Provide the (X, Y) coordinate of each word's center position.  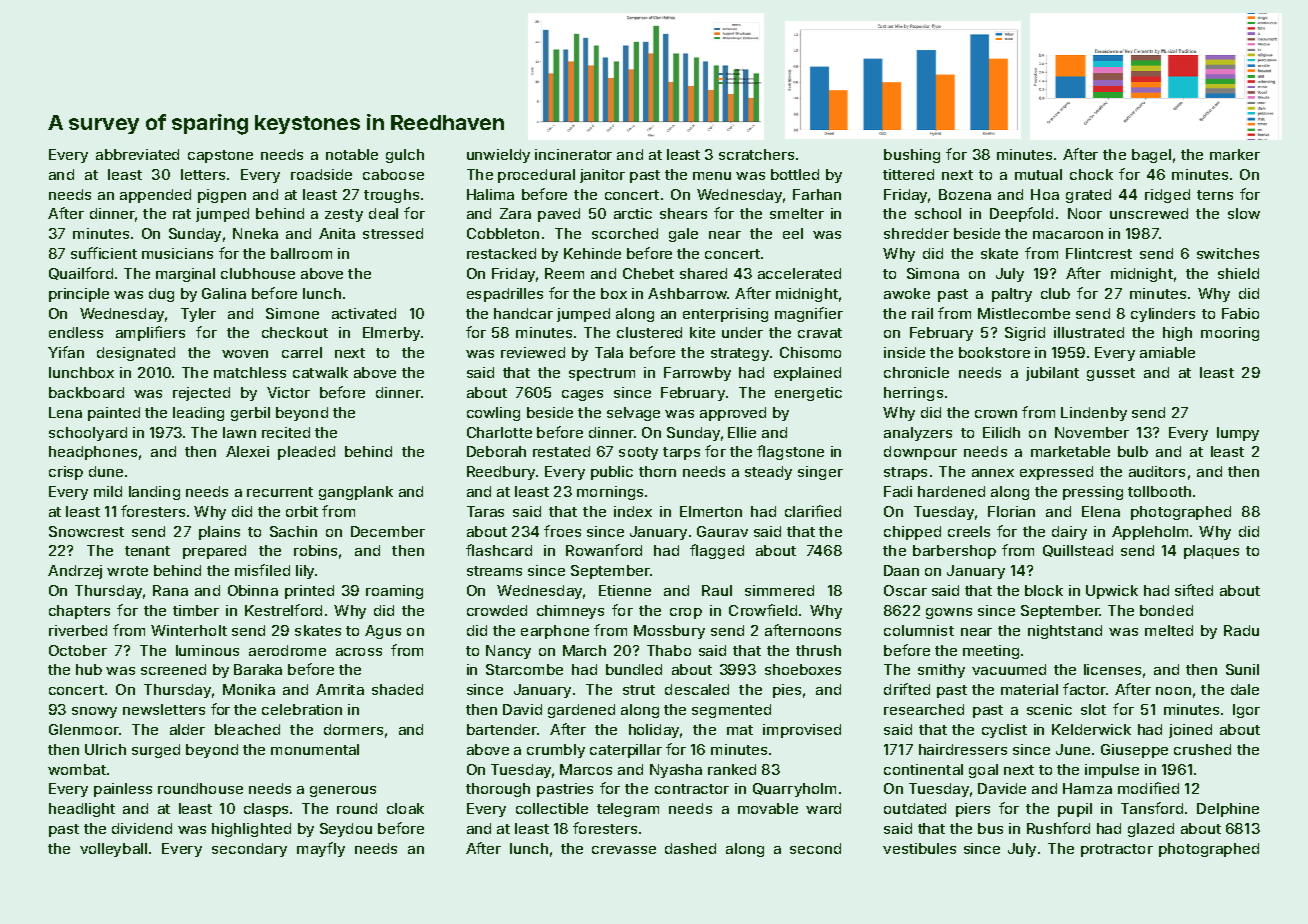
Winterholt (189, 630)
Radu (1241, 630)
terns (1215, 195)
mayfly (321, 849)
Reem (564, 273)
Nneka (255, 233)
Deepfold (1021, 214)
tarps (681, 453)
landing (154, 493)
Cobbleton (503, 233)
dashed (690, 848)
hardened (951, 491)
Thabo (669, 650)
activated (364, 313)
